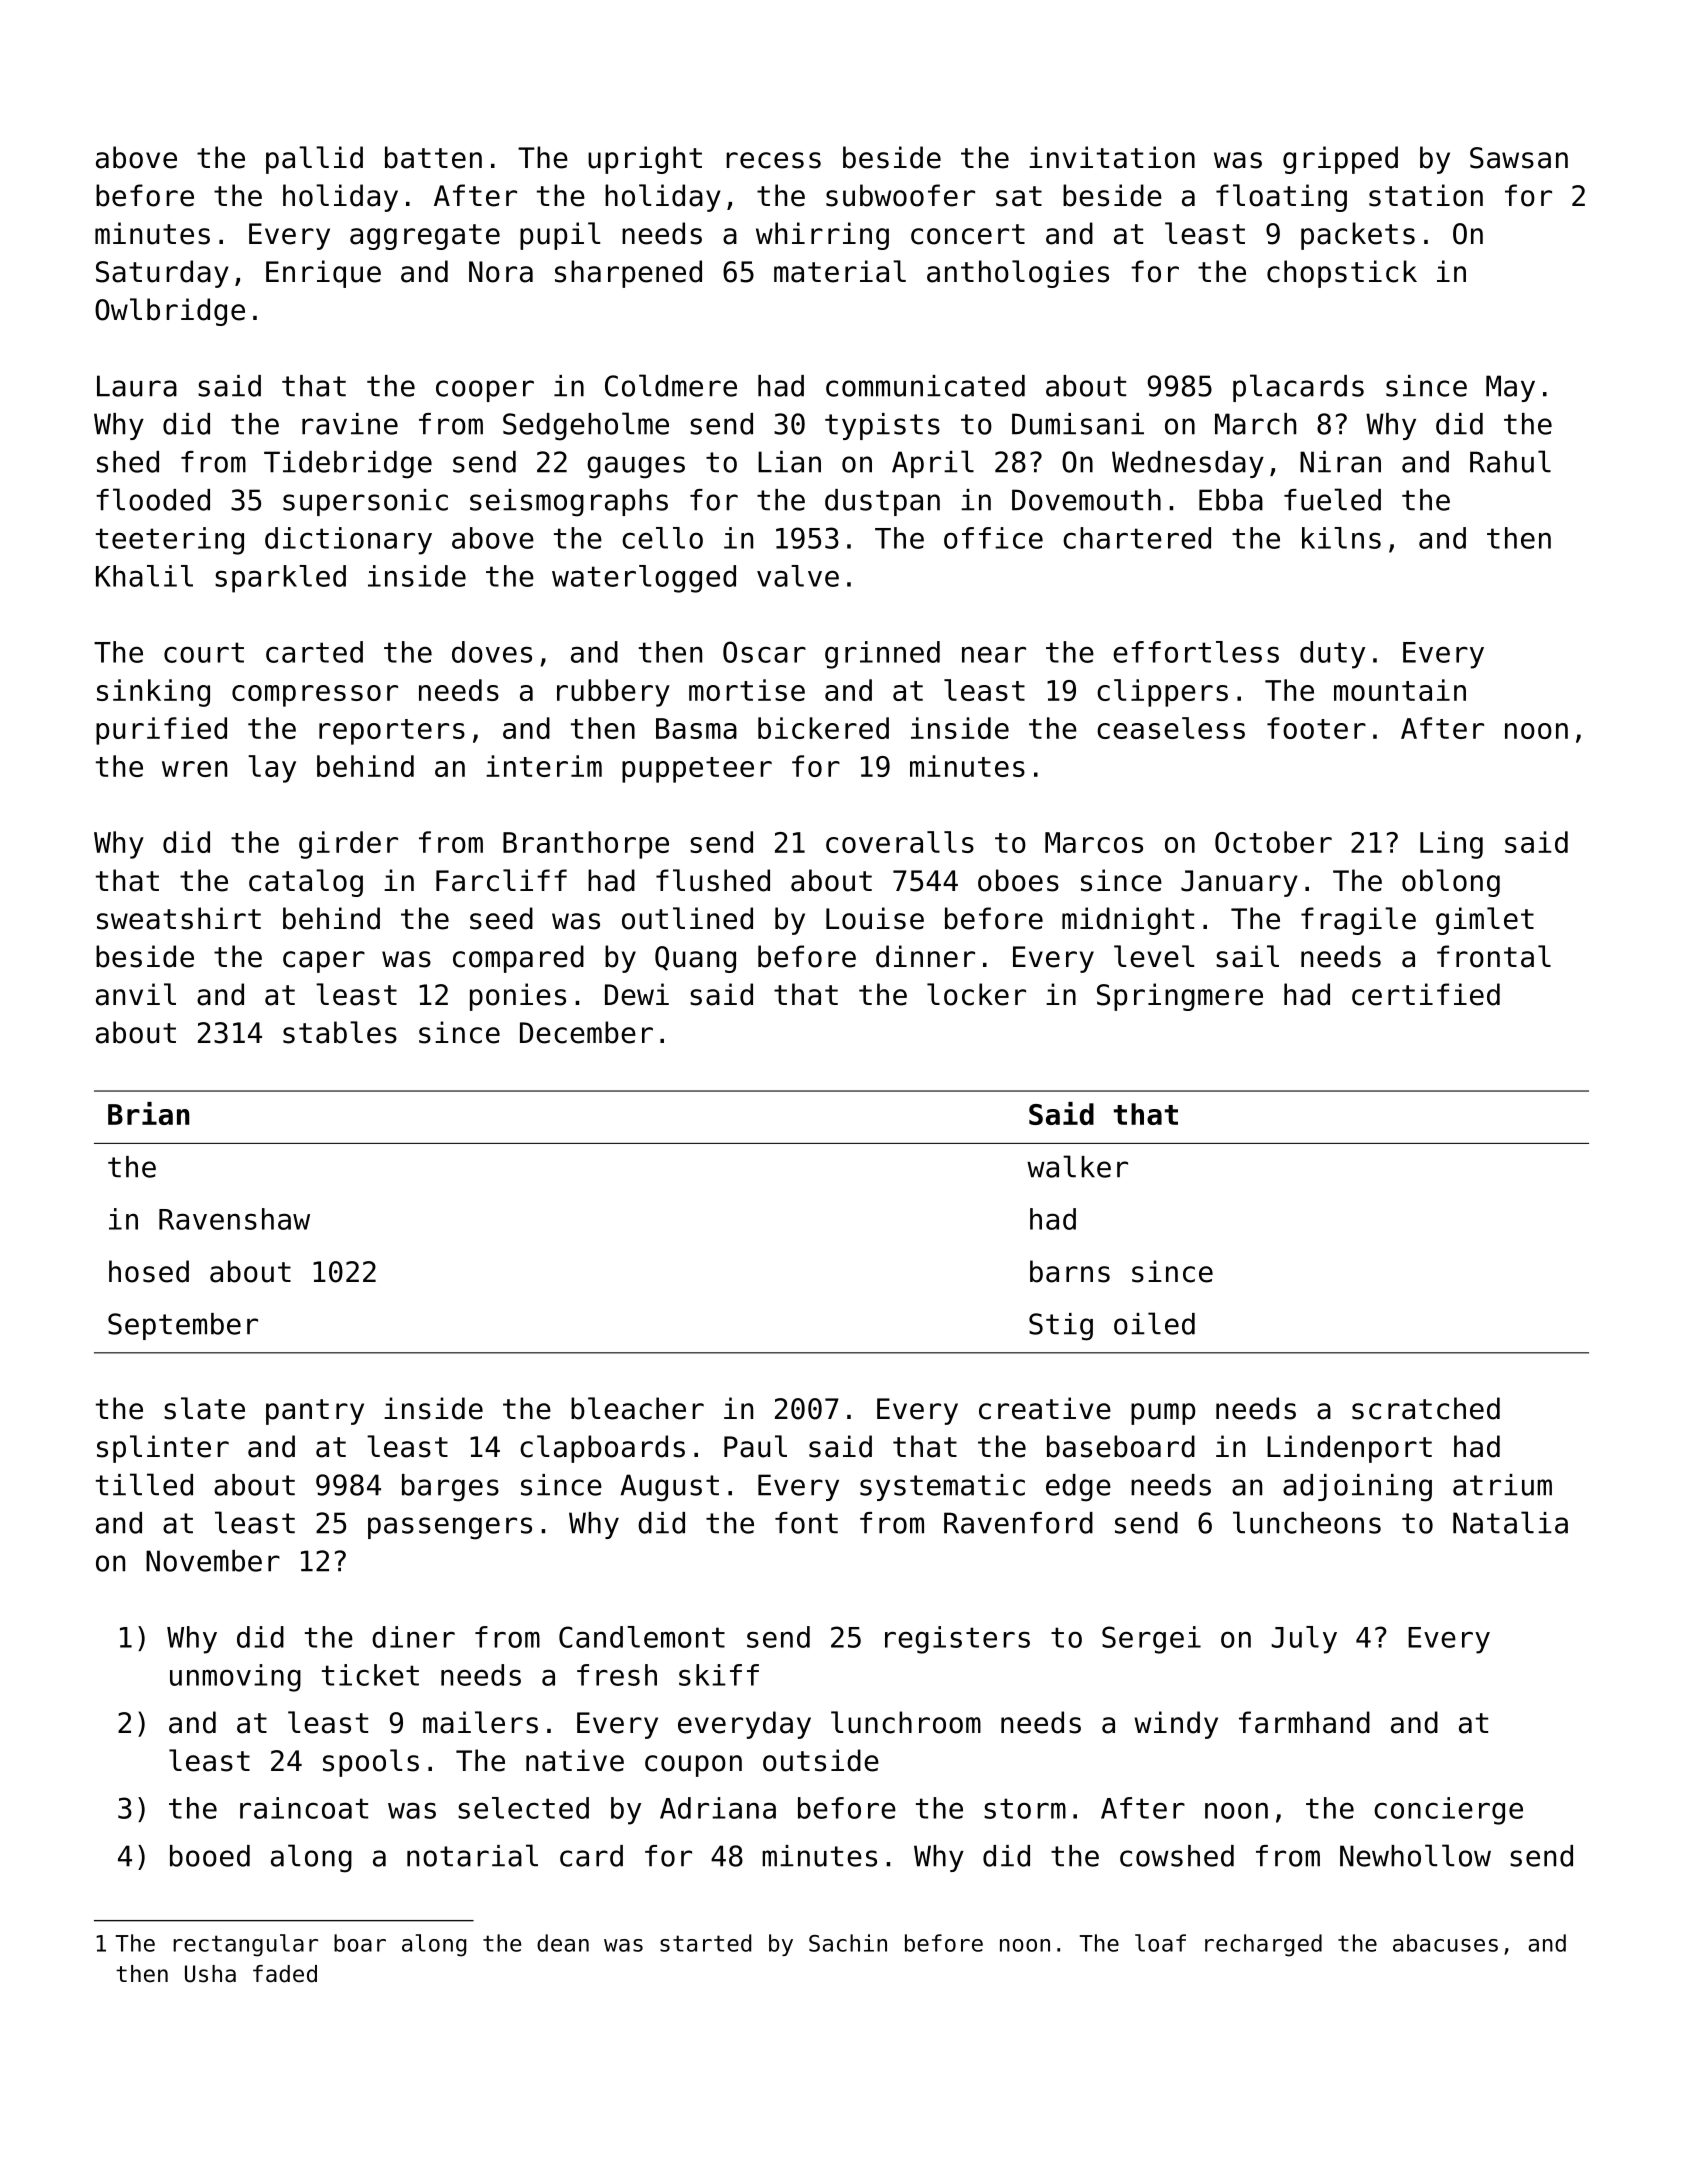  Describe the element at coordinates (900, 842) in the document. I see `coveralls` at that location.
